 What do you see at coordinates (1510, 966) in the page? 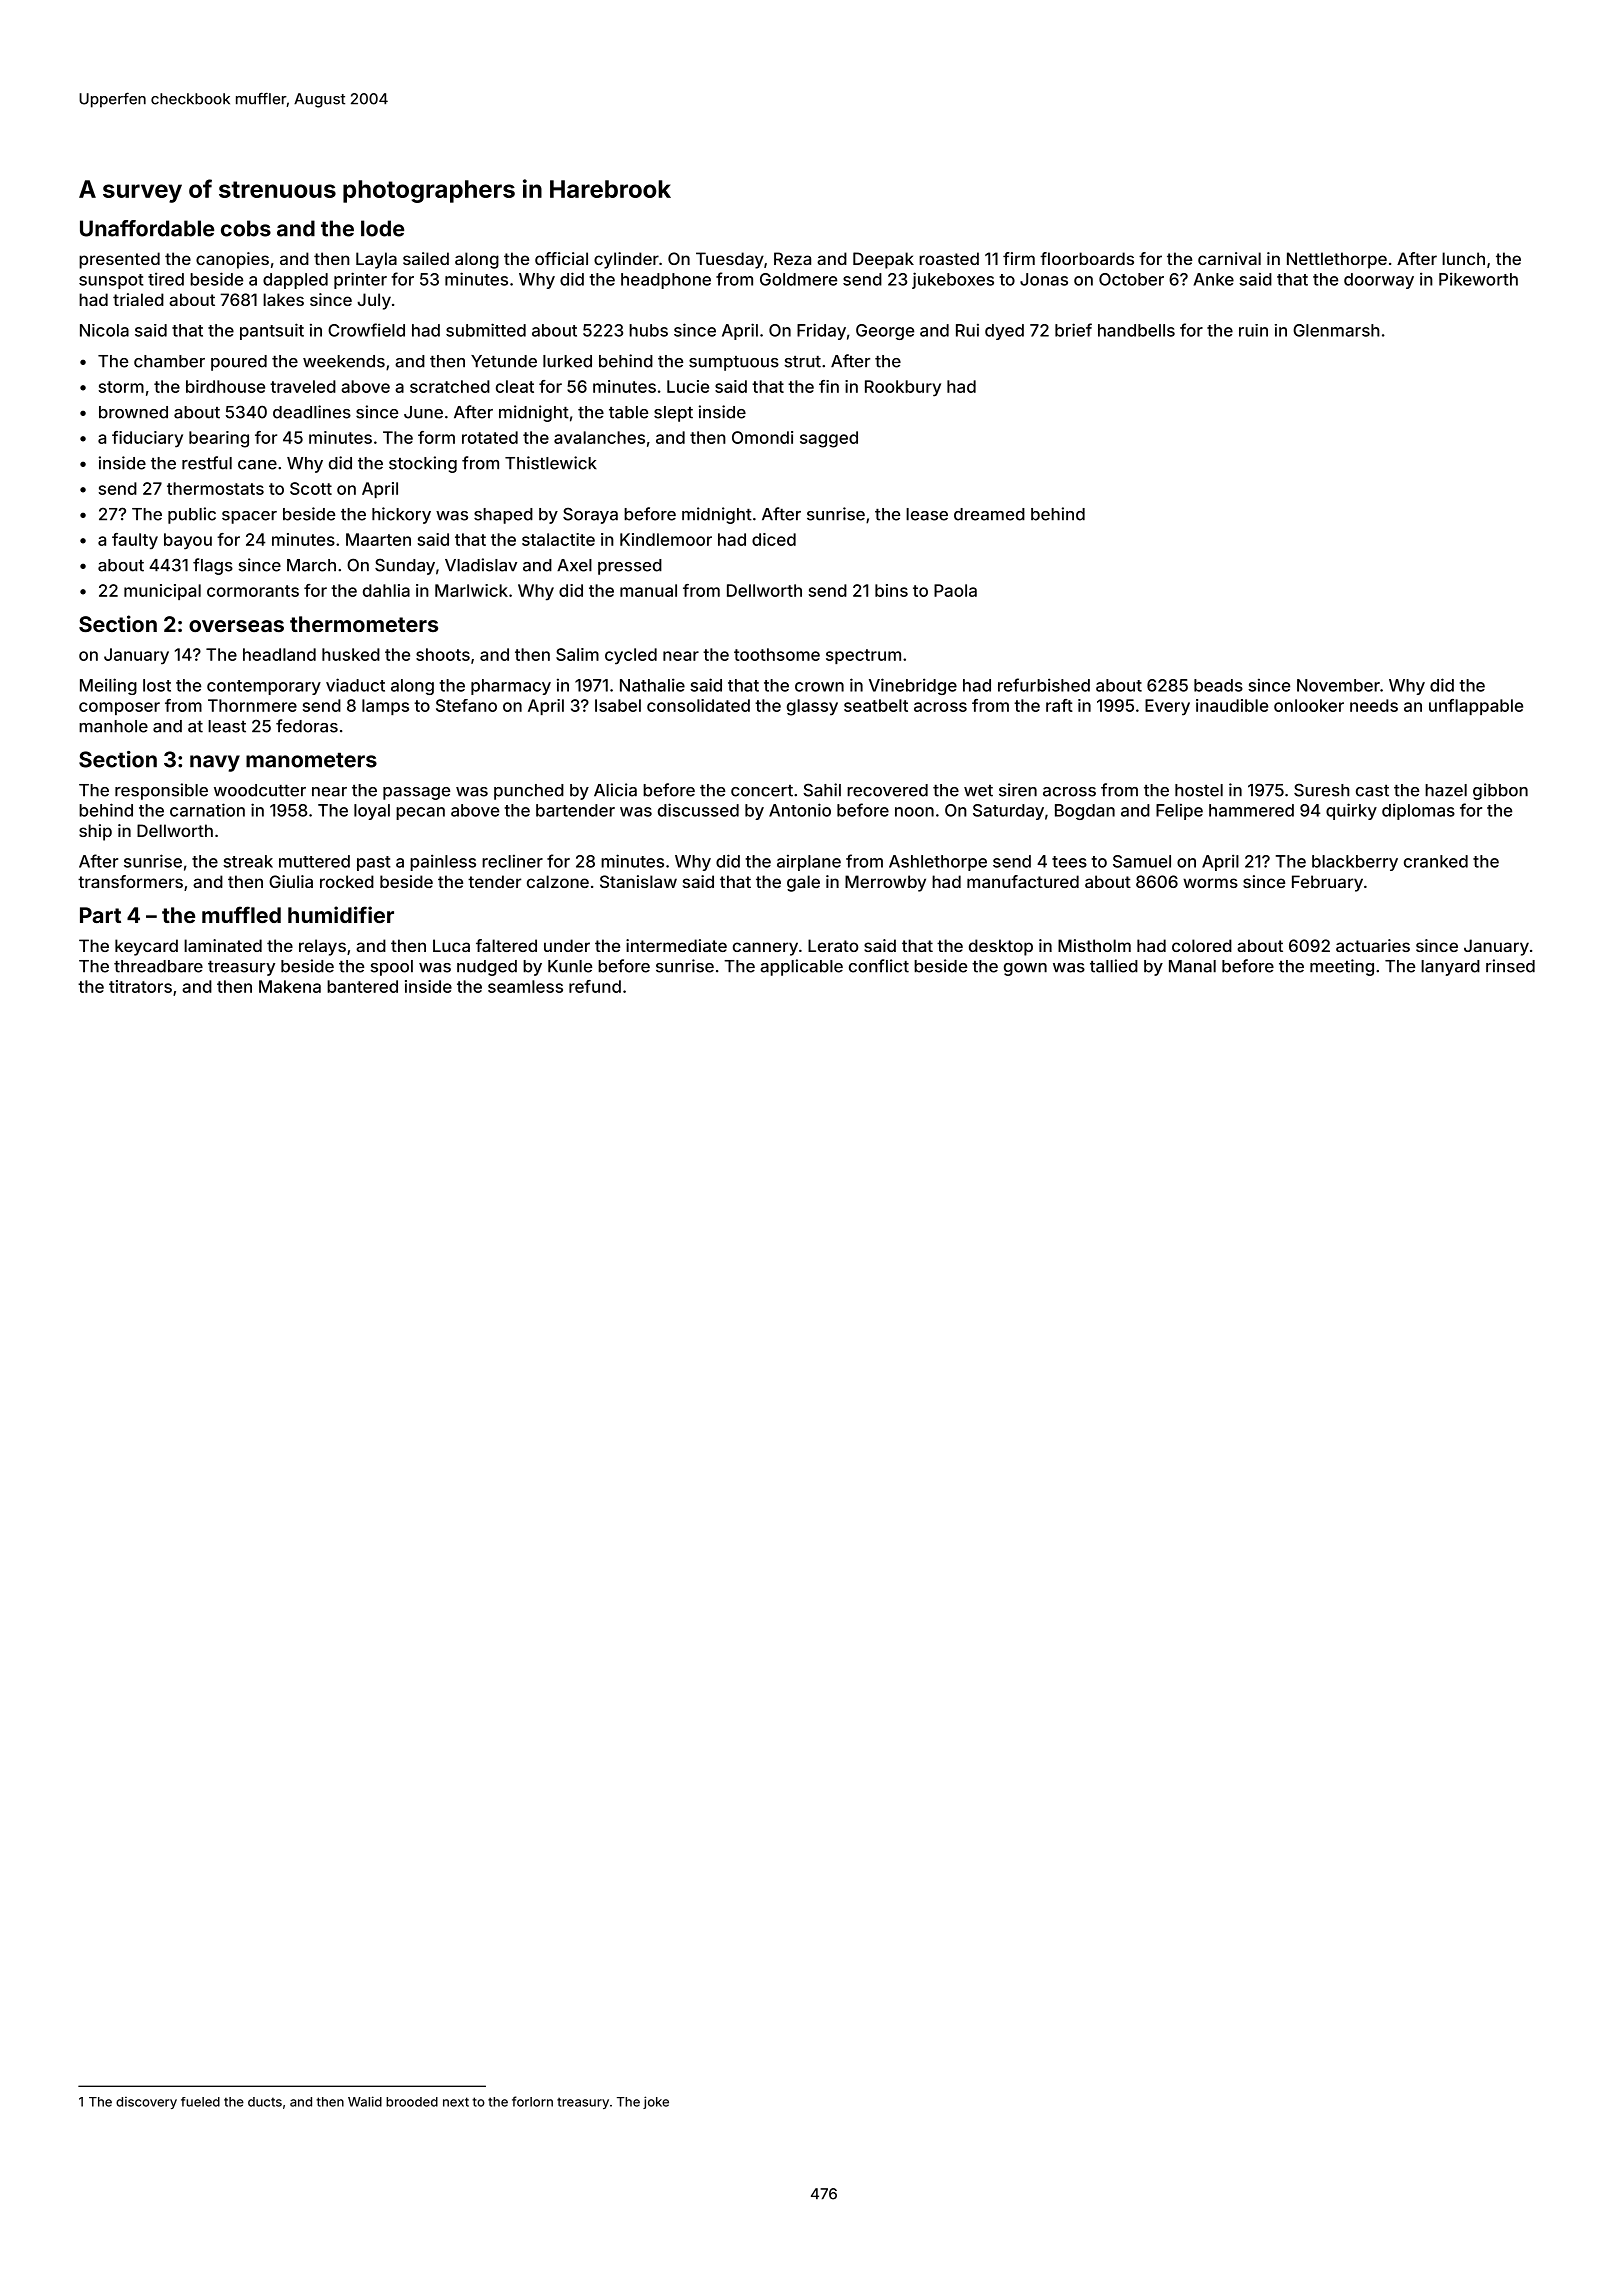
I see `rinsed` at bounding box center [1510, 966].
